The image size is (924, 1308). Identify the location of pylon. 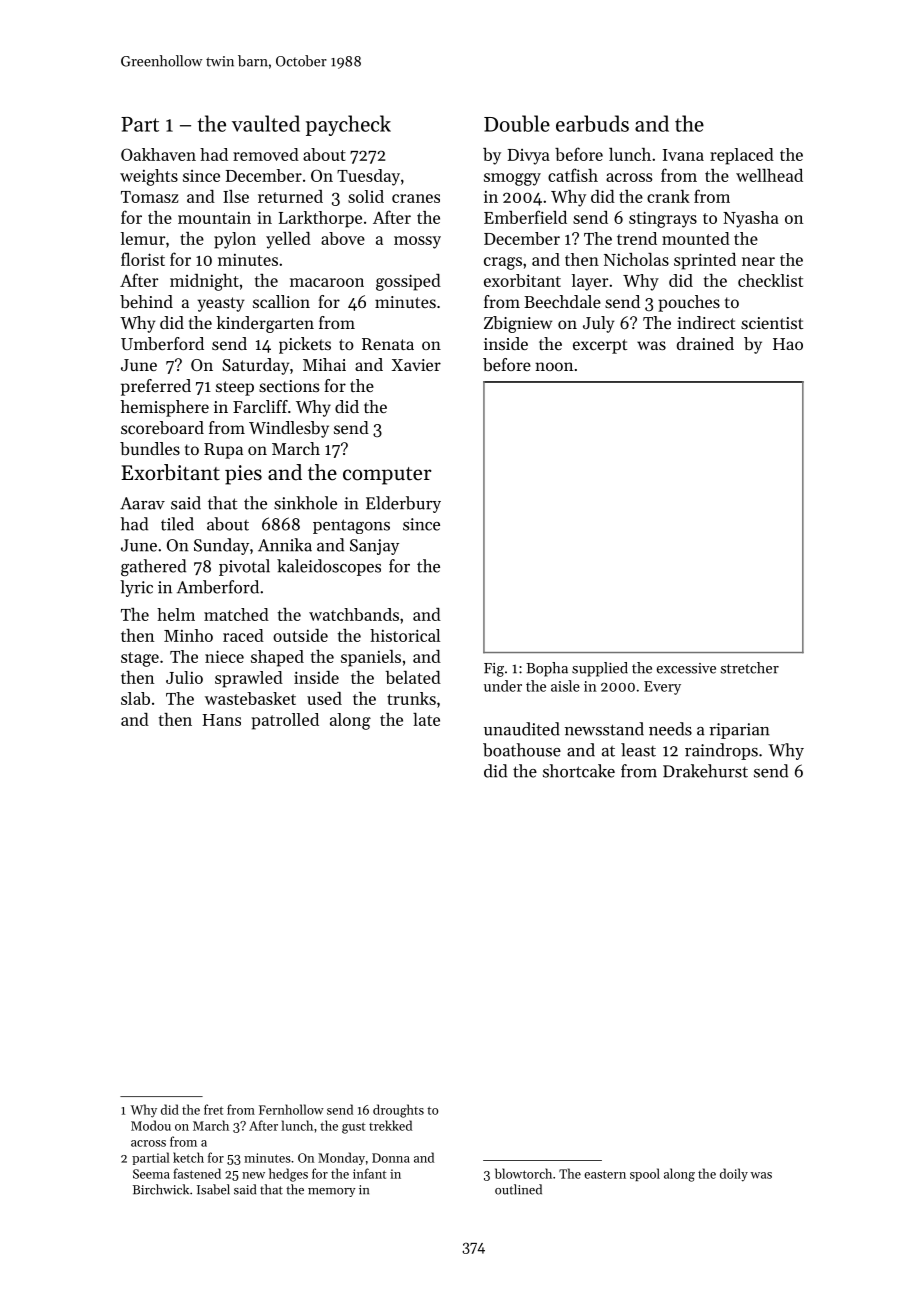
(235, 240).
